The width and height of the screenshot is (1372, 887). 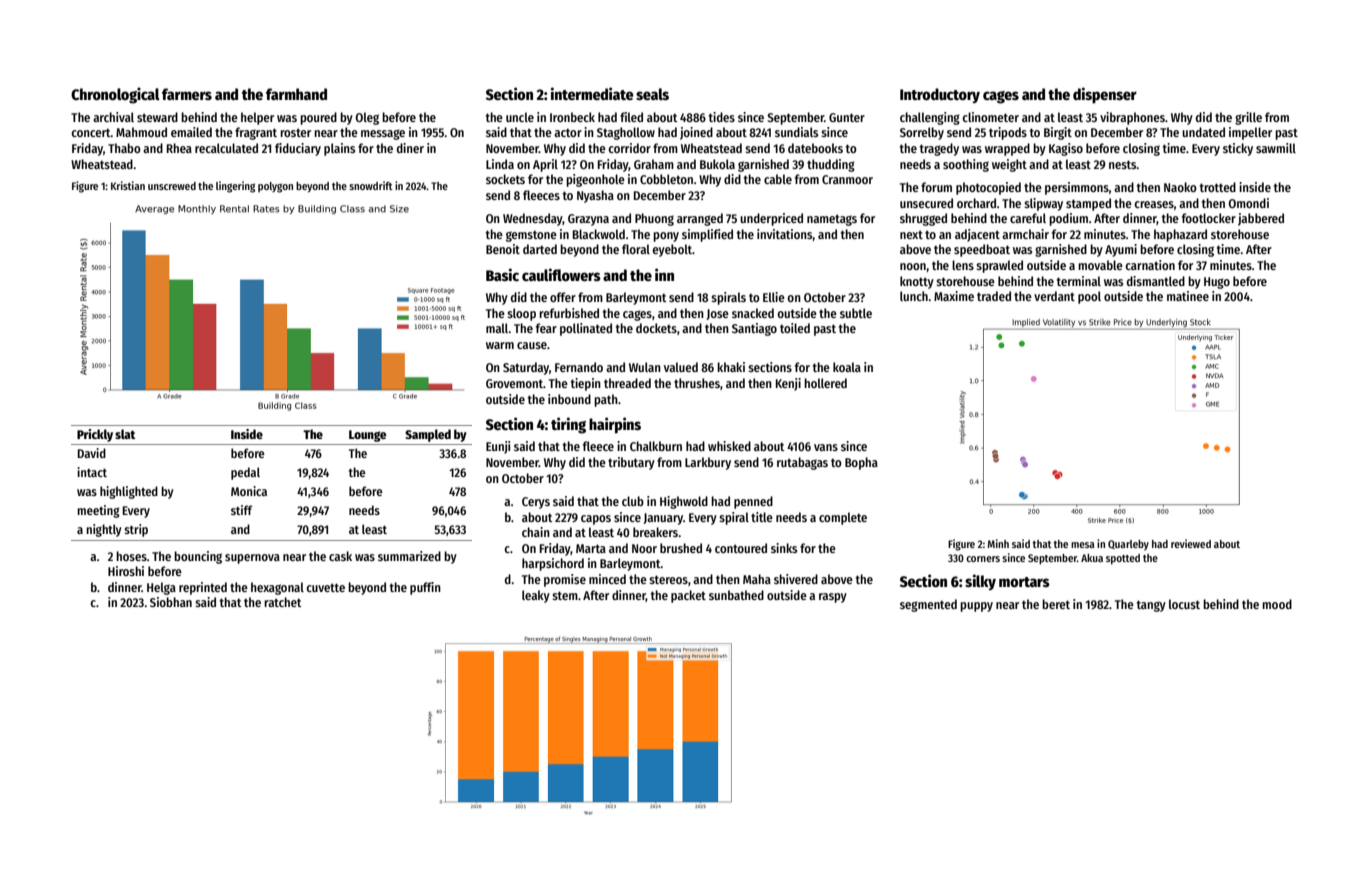 What do you see at coordinates (1054, 296) in the screenshot?
I see `verdant` at bounding box center [1054, 296].
